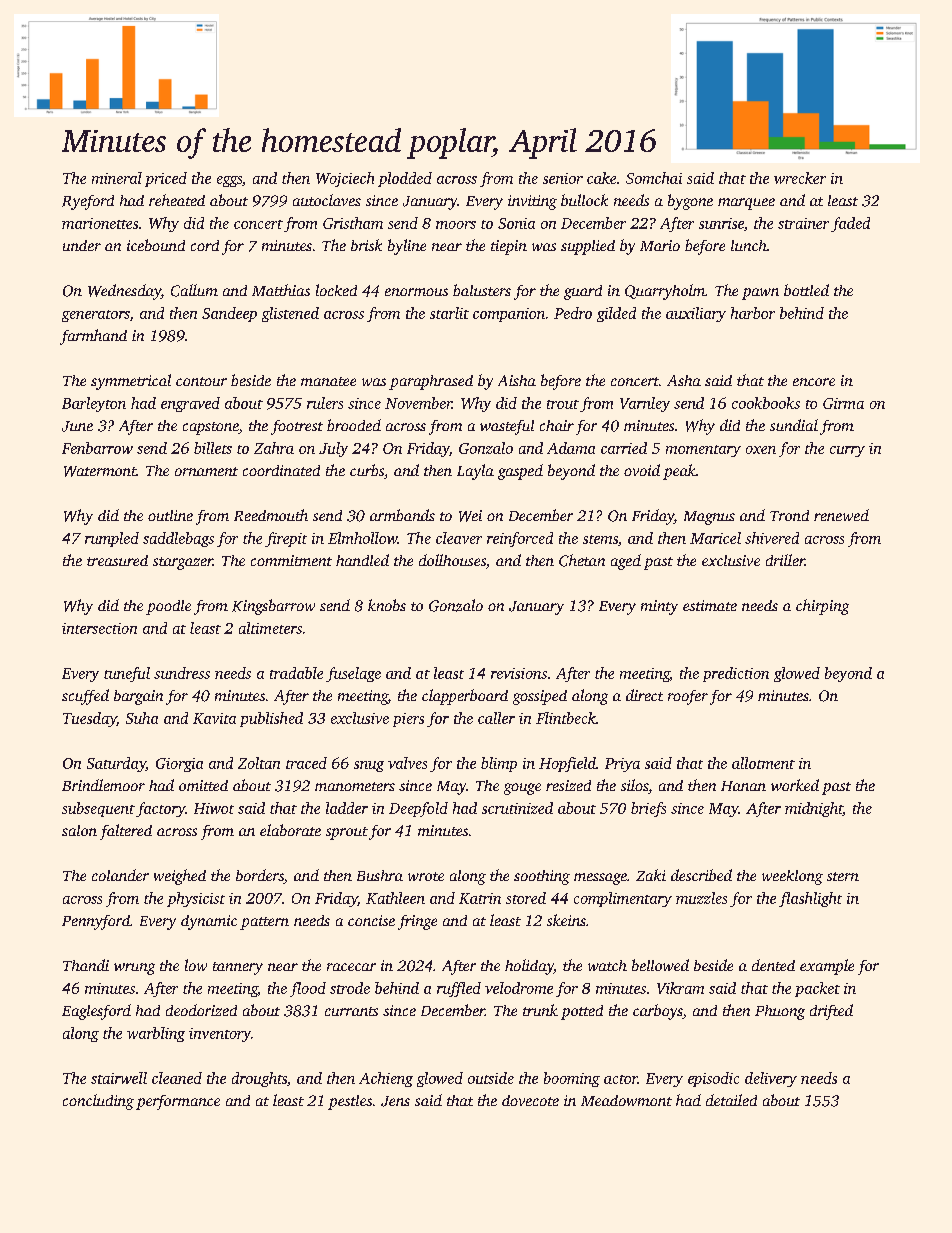  I want to click on allotment, so click(763, 763).
